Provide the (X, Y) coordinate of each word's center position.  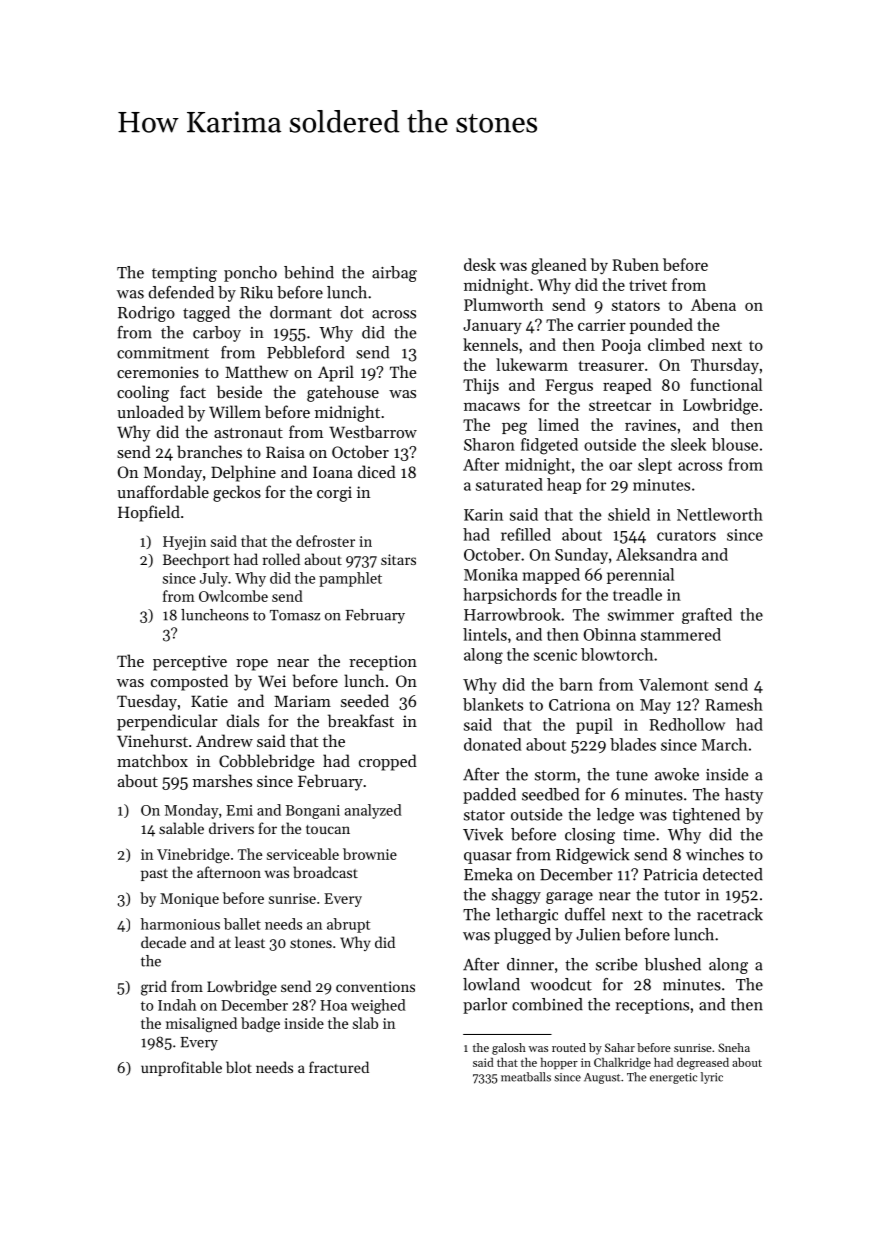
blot (239, 1067)
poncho (250, 274)
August (602, 1078)
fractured (339, 1067)
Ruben (635, 264)
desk (480, 264)
